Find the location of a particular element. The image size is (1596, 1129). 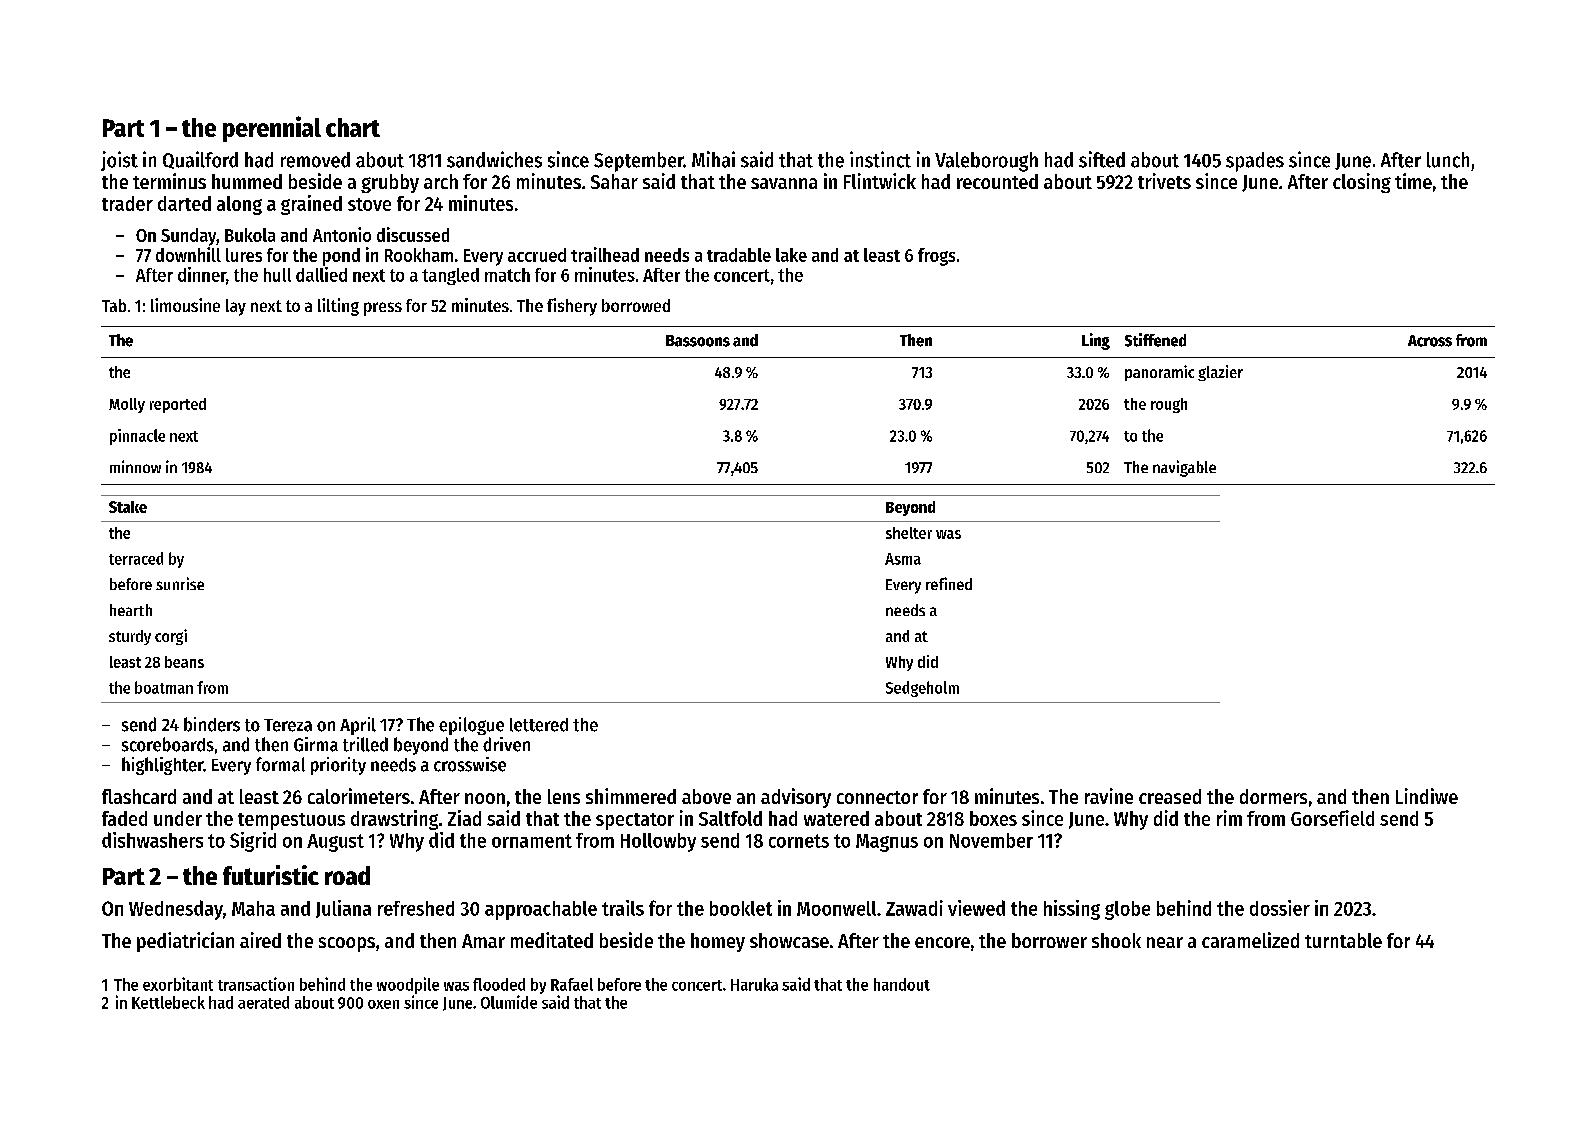

sunrise is located at coordinates (180, 583).
